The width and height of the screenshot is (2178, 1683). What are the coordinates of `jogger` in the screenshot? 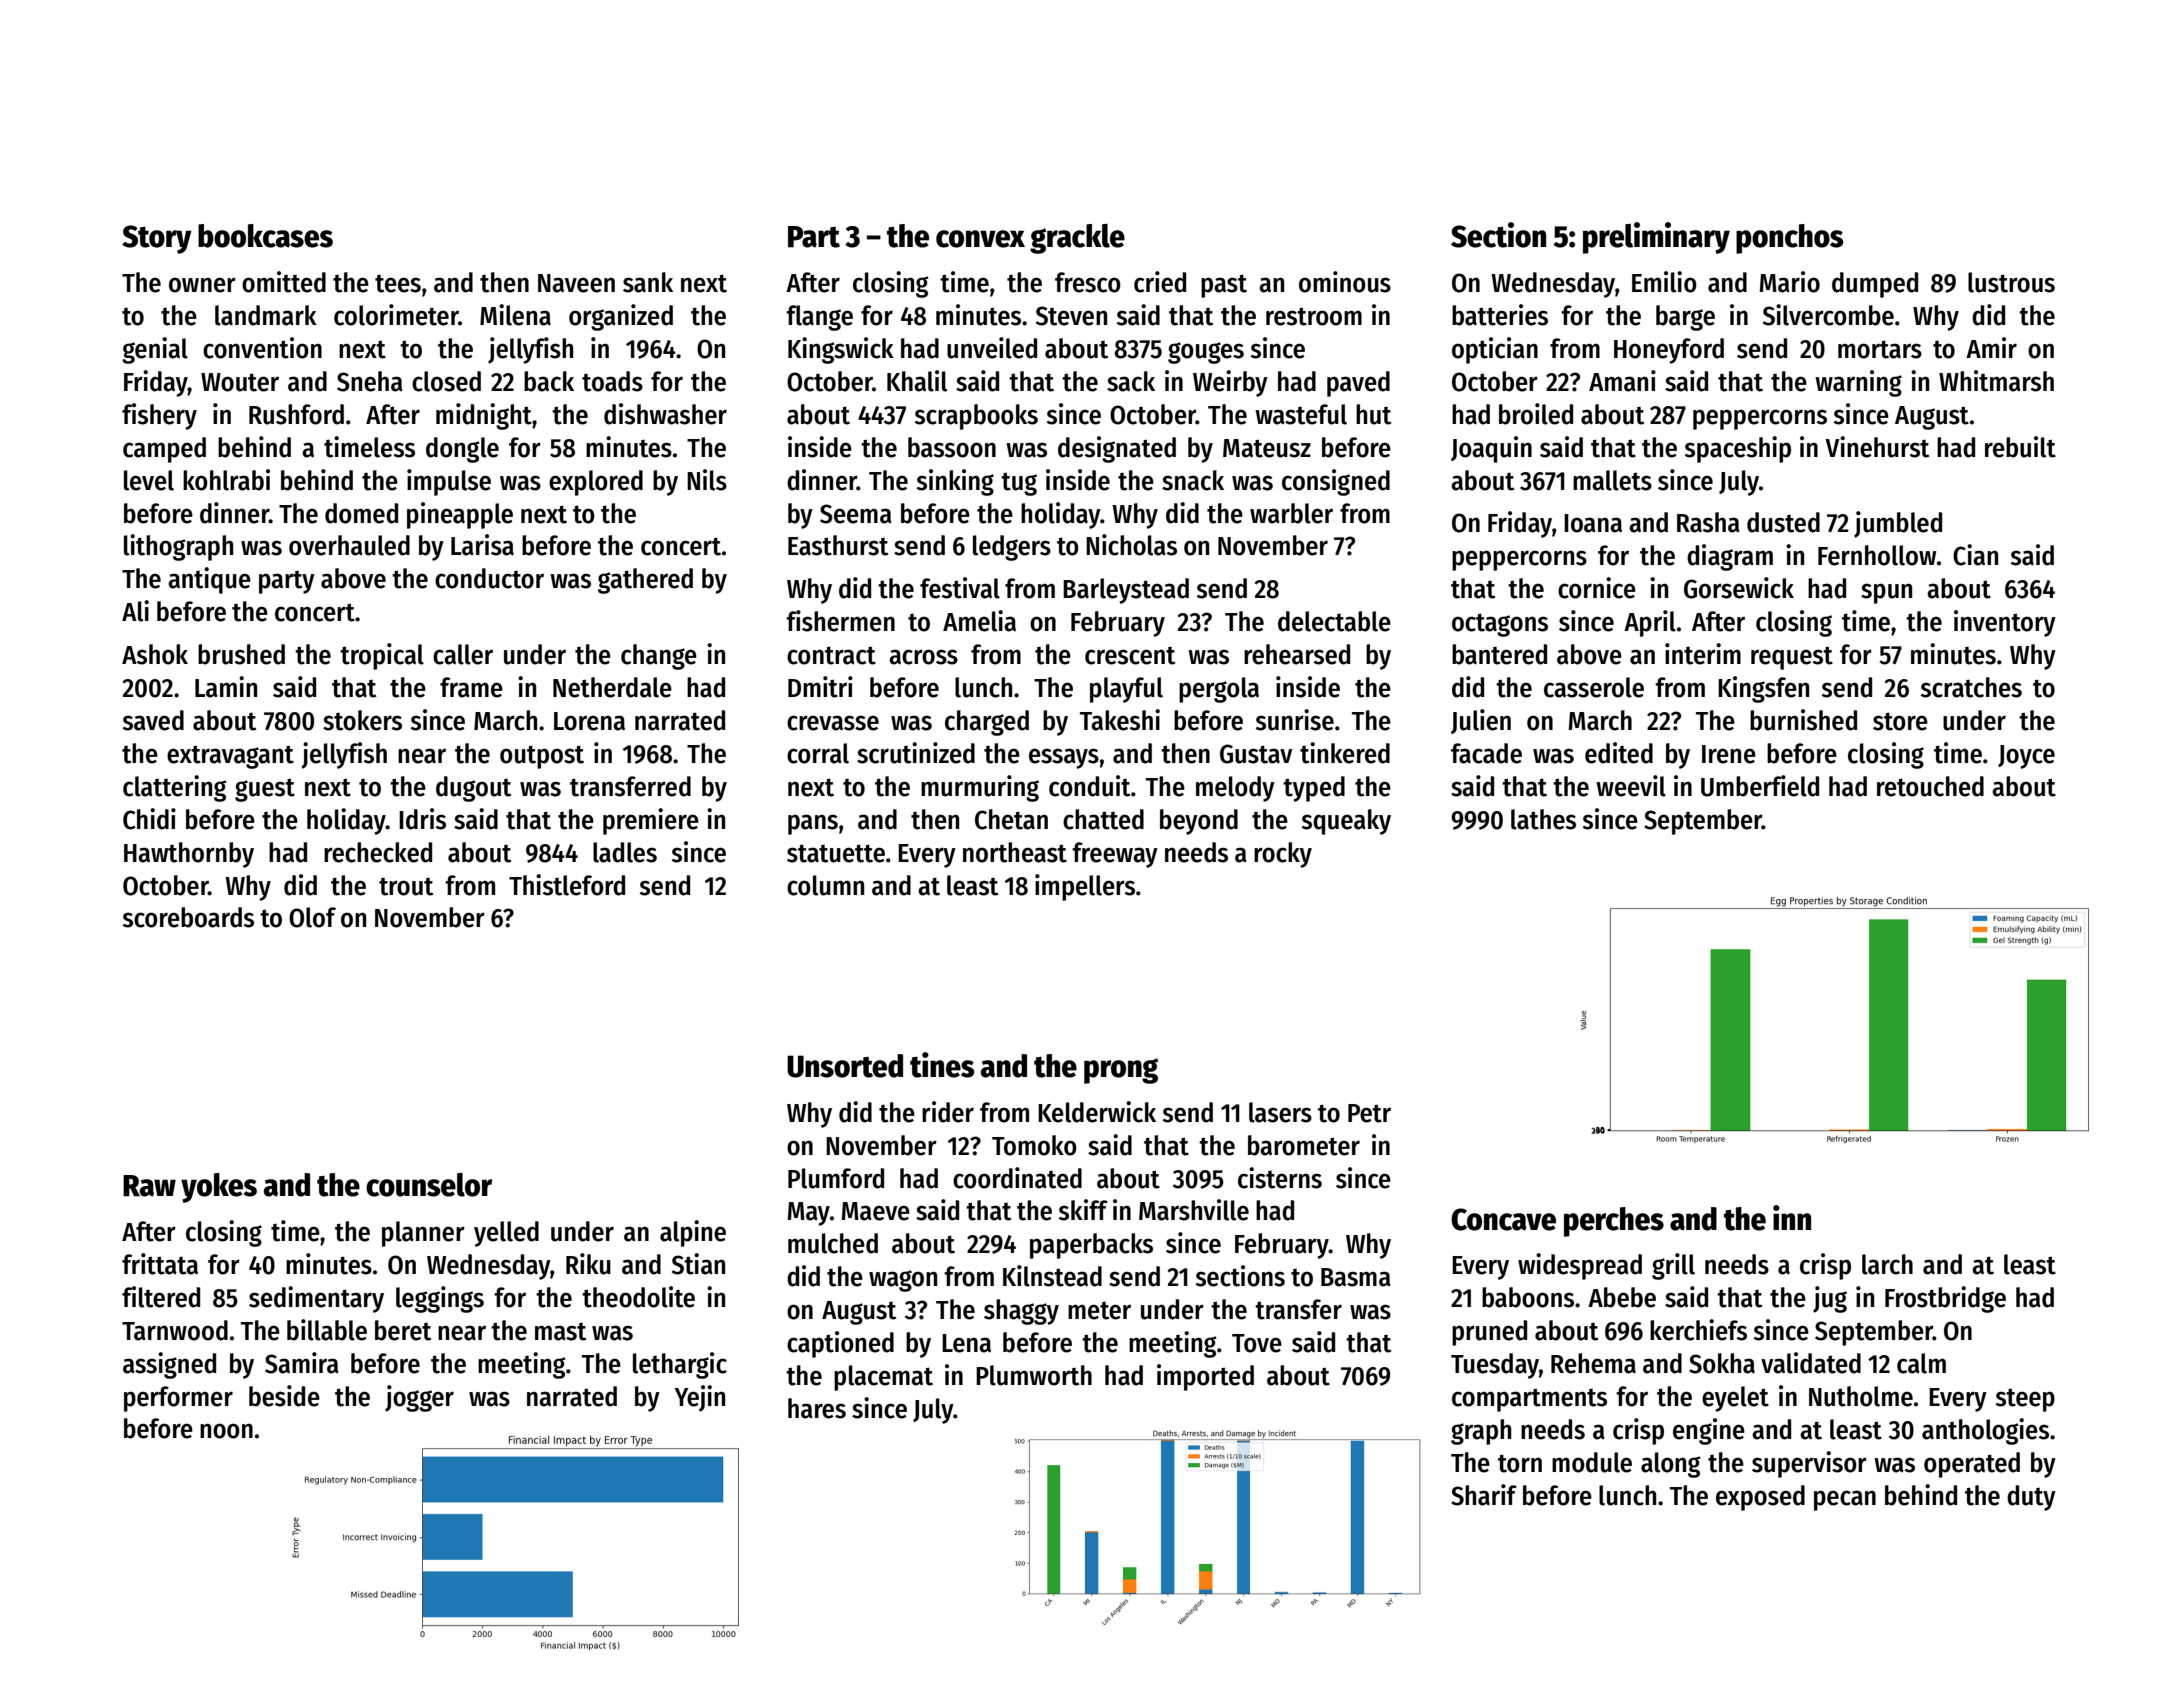 It's located at (419, 1398).
